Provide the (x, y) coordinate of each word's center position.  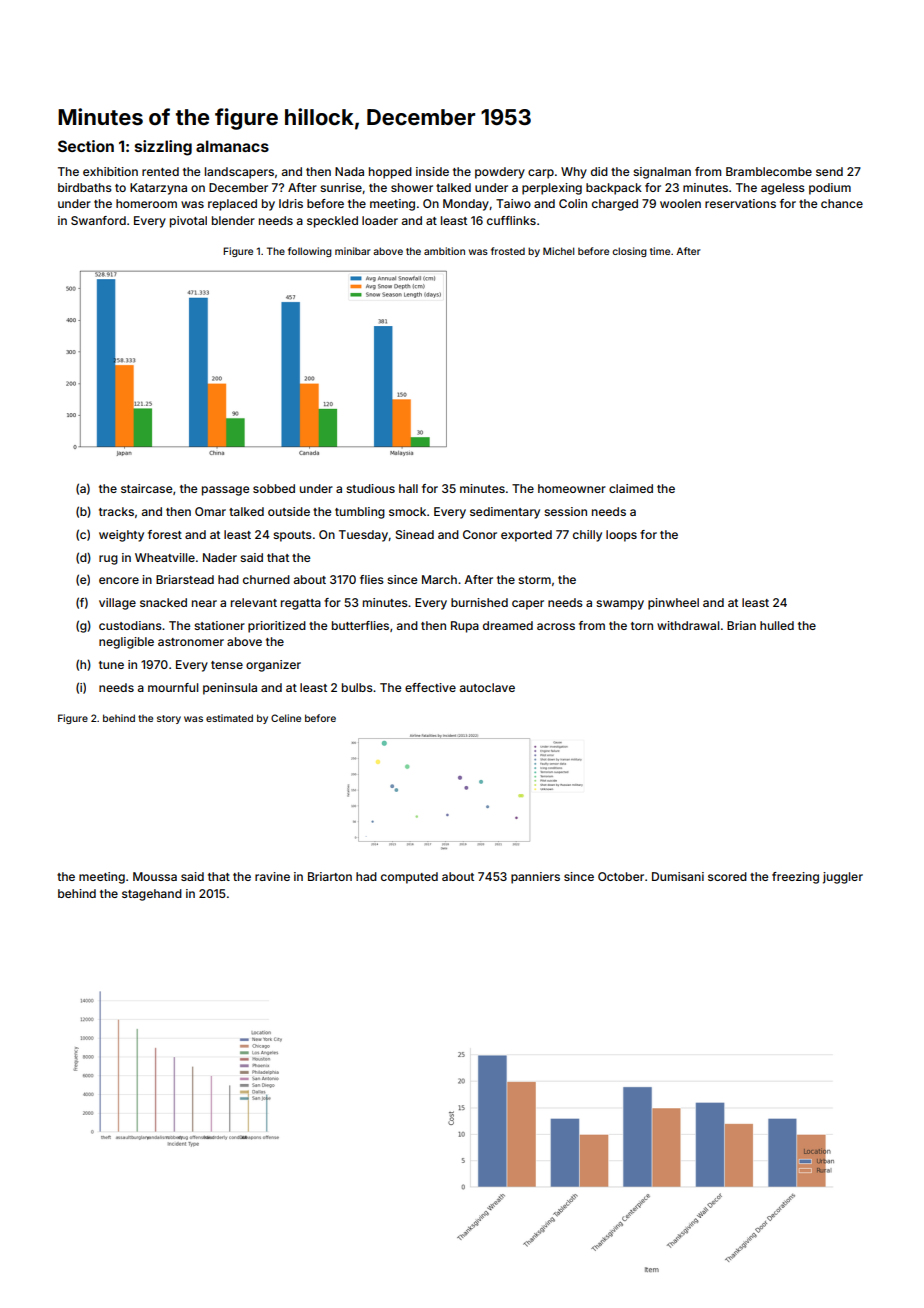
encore (119, 580)
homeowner (572, 488)
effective (430, 687)
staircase (147, 488)
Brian (741, 625)
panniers (535, 878)
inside (432, 171)
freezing (795, 878)
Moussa (155, 876)
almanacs (232, 146)
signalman (662, 173)
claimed (631, 488)
